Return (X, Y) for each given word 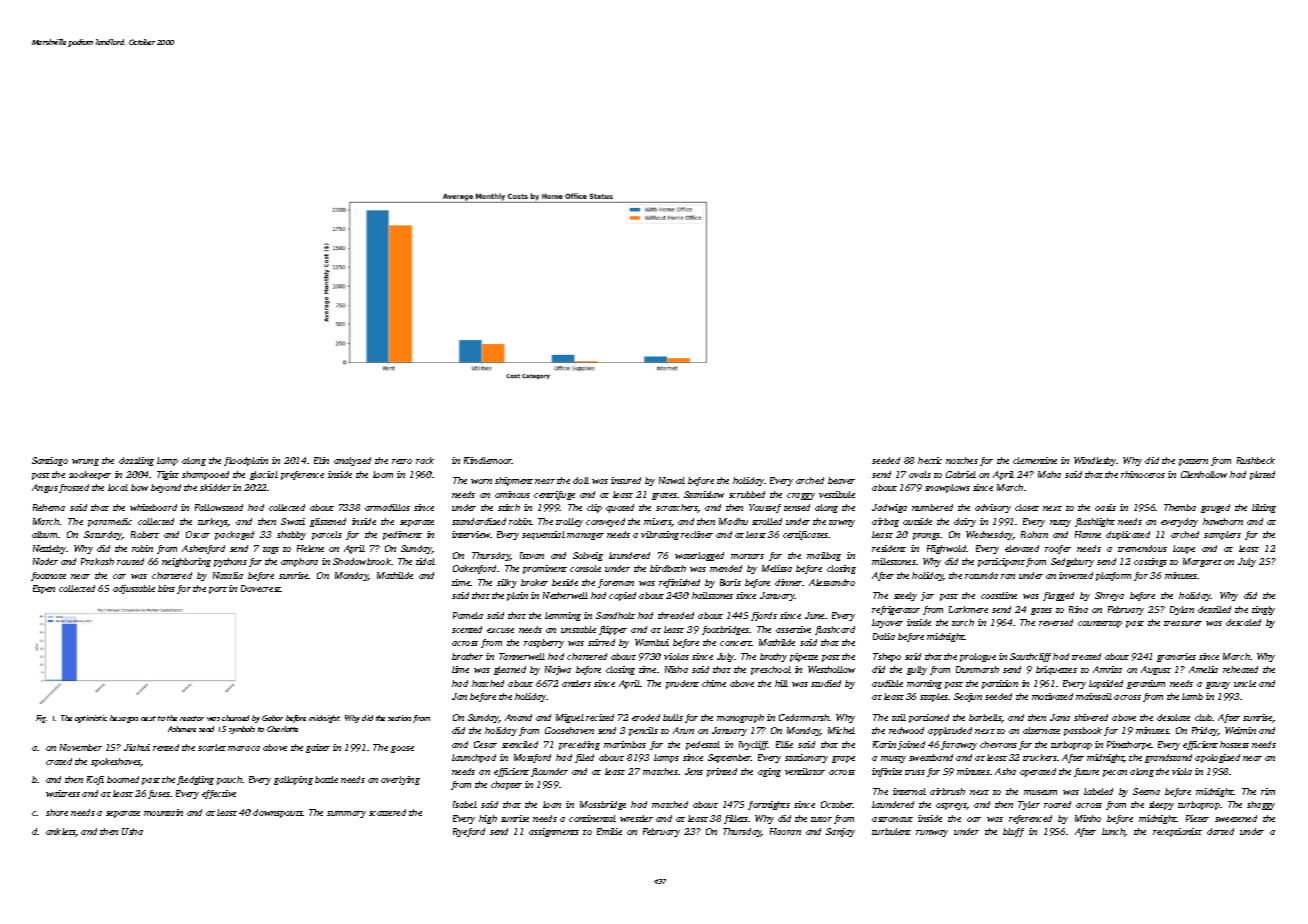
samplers (1222, 535)
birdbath (668, 568)
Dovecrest (261, 588)
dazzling (136, 461)
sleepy (1161, 805)
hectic (930, 460)
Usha (132, 831)
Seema (1146, 791)
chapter (506, 785)
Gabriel (961, 474)
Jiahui (137, 747)
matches (660, 771)
